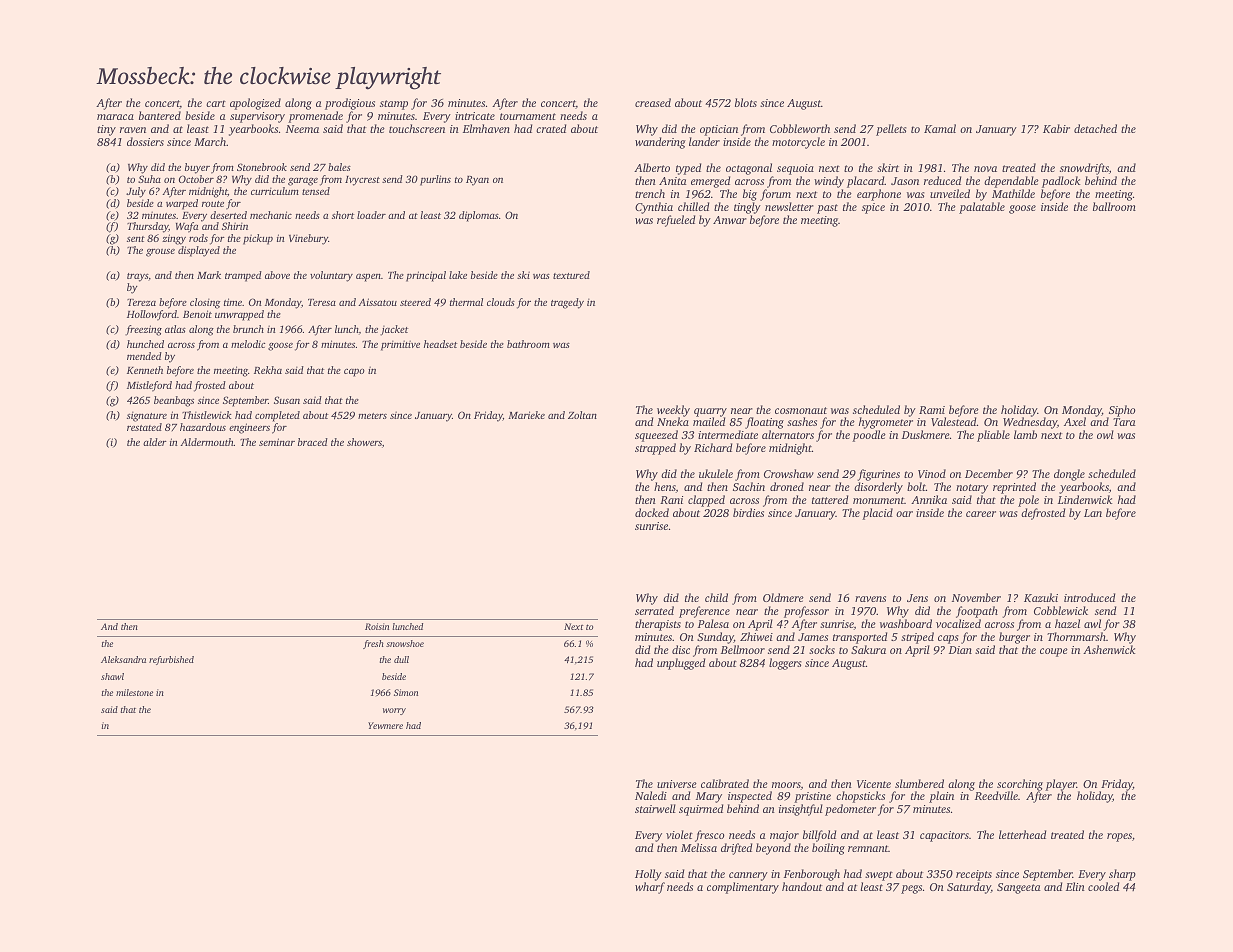 This document has height=952, width=1233. What do you see at coordinates (989, 473) in the document?
I see `December` at bounding box center [989, 473].
